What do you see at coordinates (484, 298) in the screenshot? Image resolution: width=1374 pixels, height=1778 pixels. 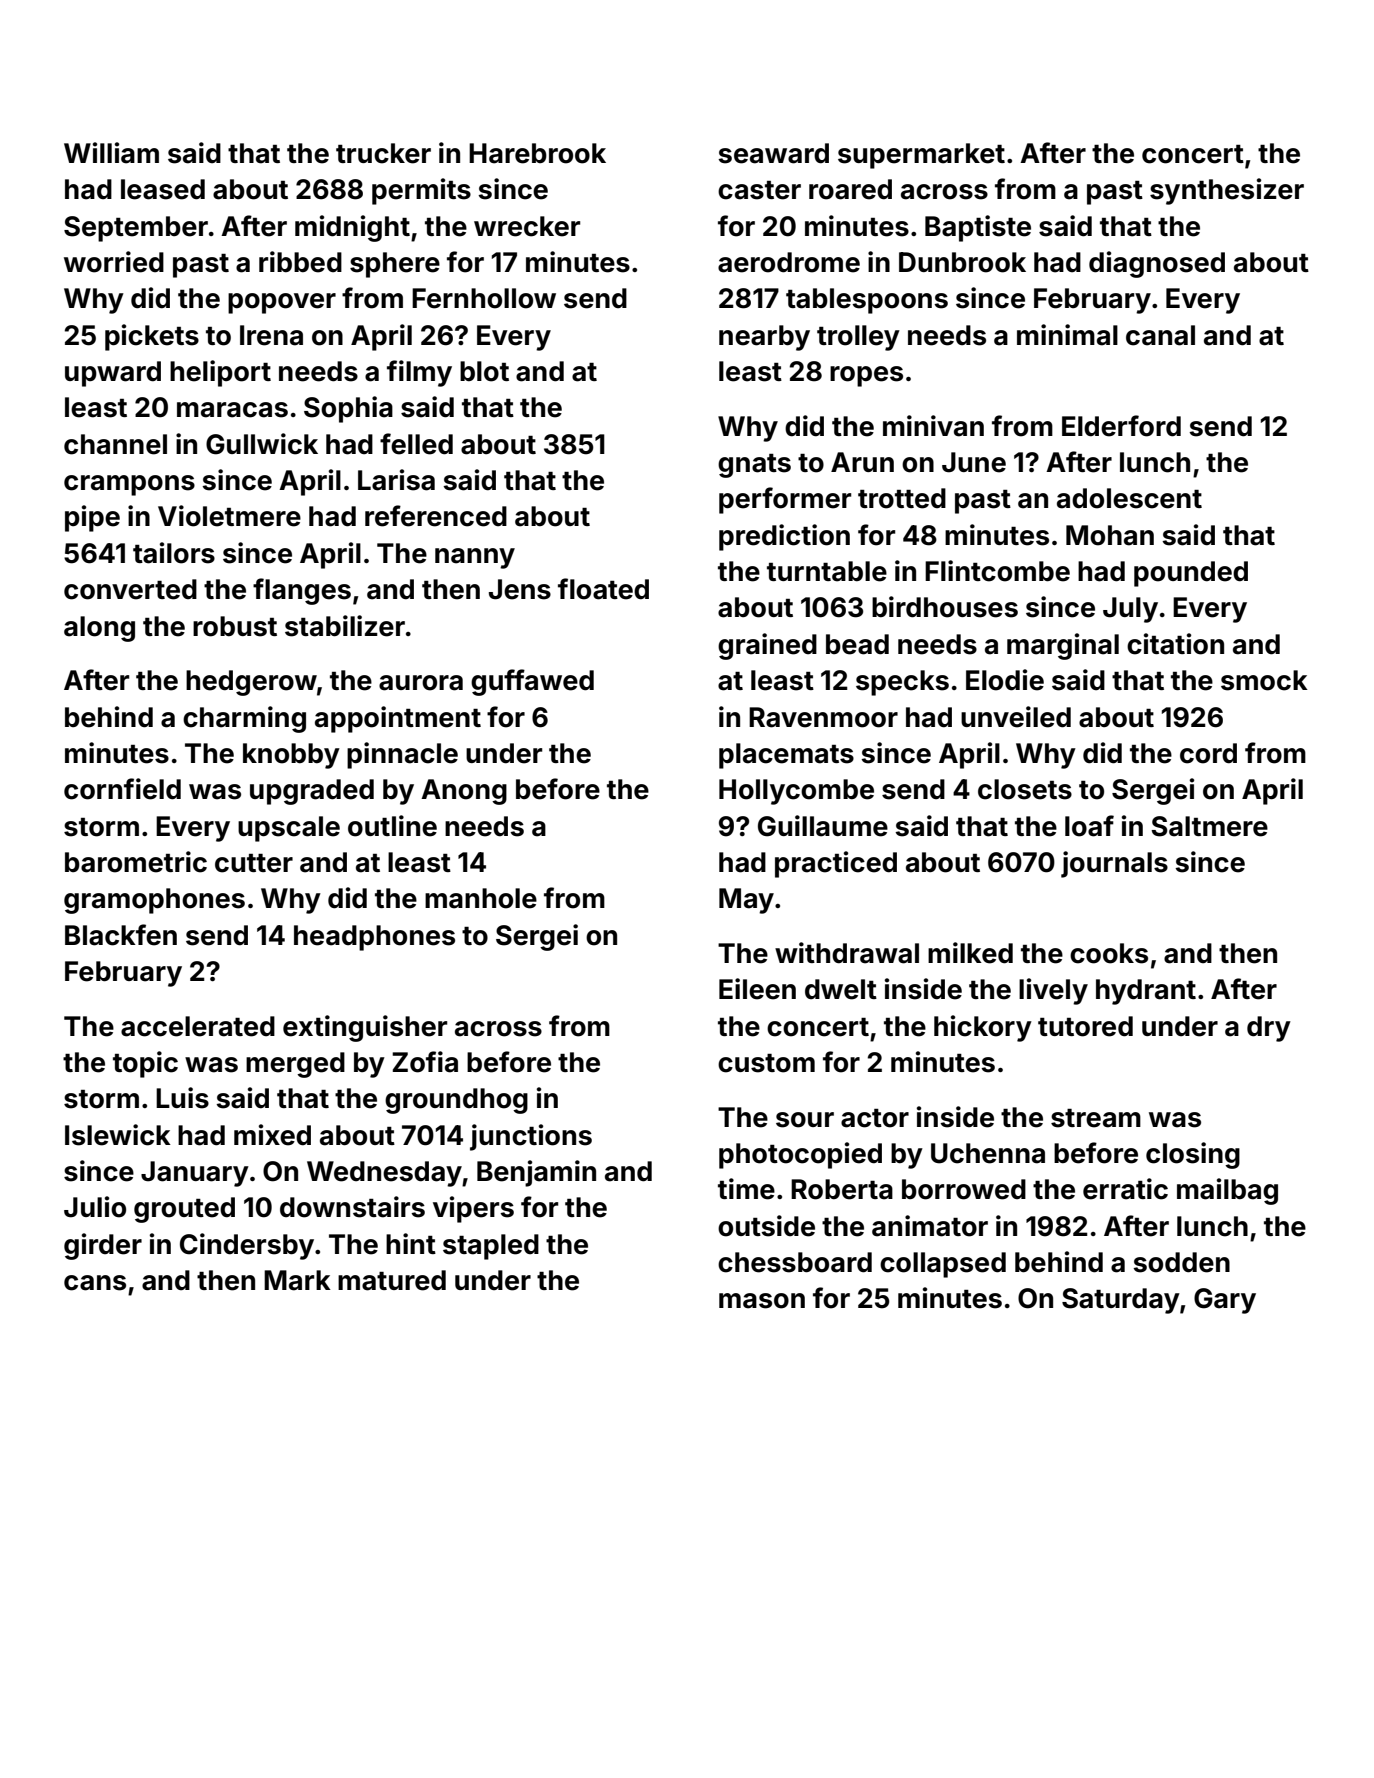 I see `Fernhollow` at bounding box center [484, 298].
